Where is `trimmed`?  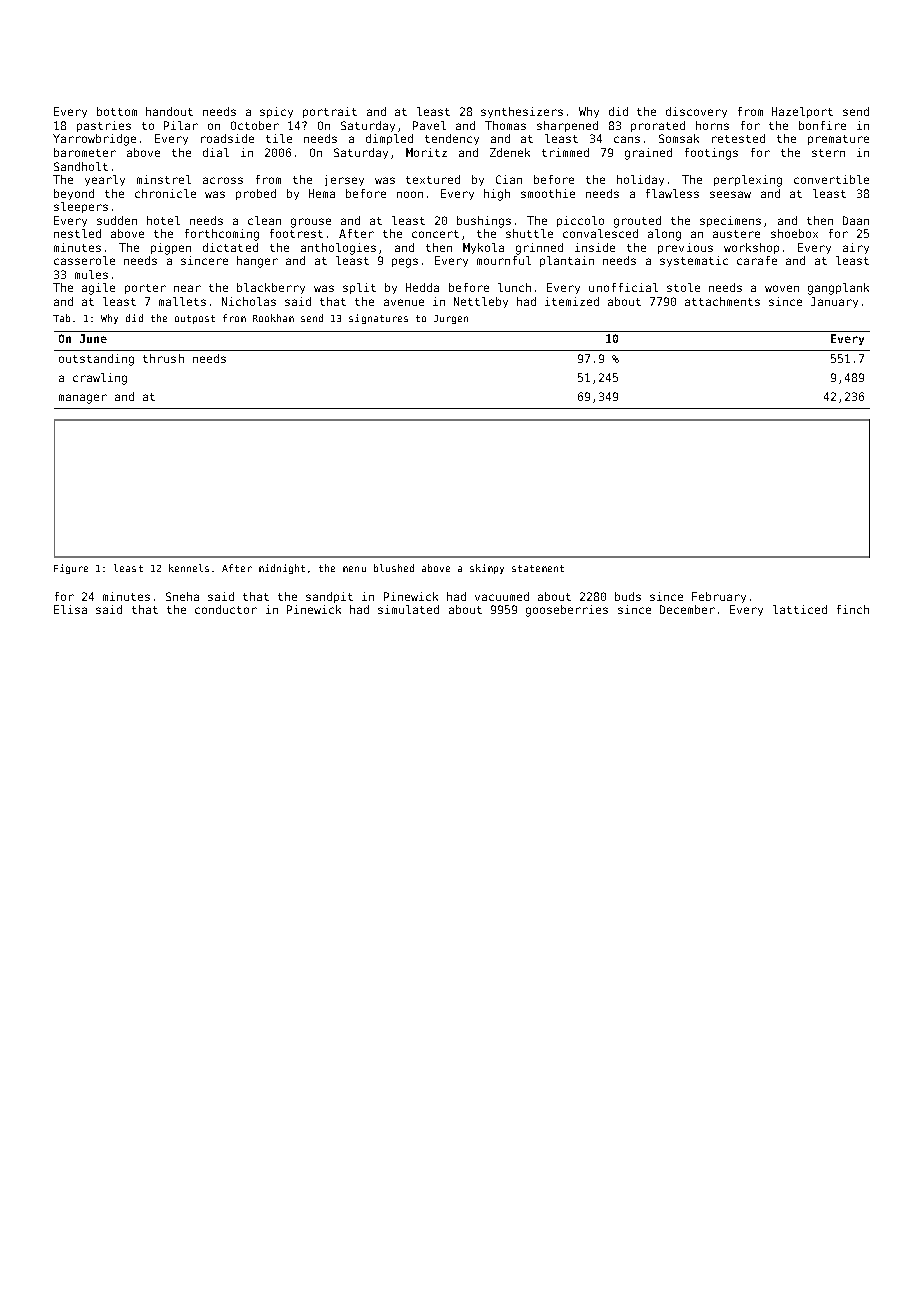 trimmed is located at coordinates (565, 152).
